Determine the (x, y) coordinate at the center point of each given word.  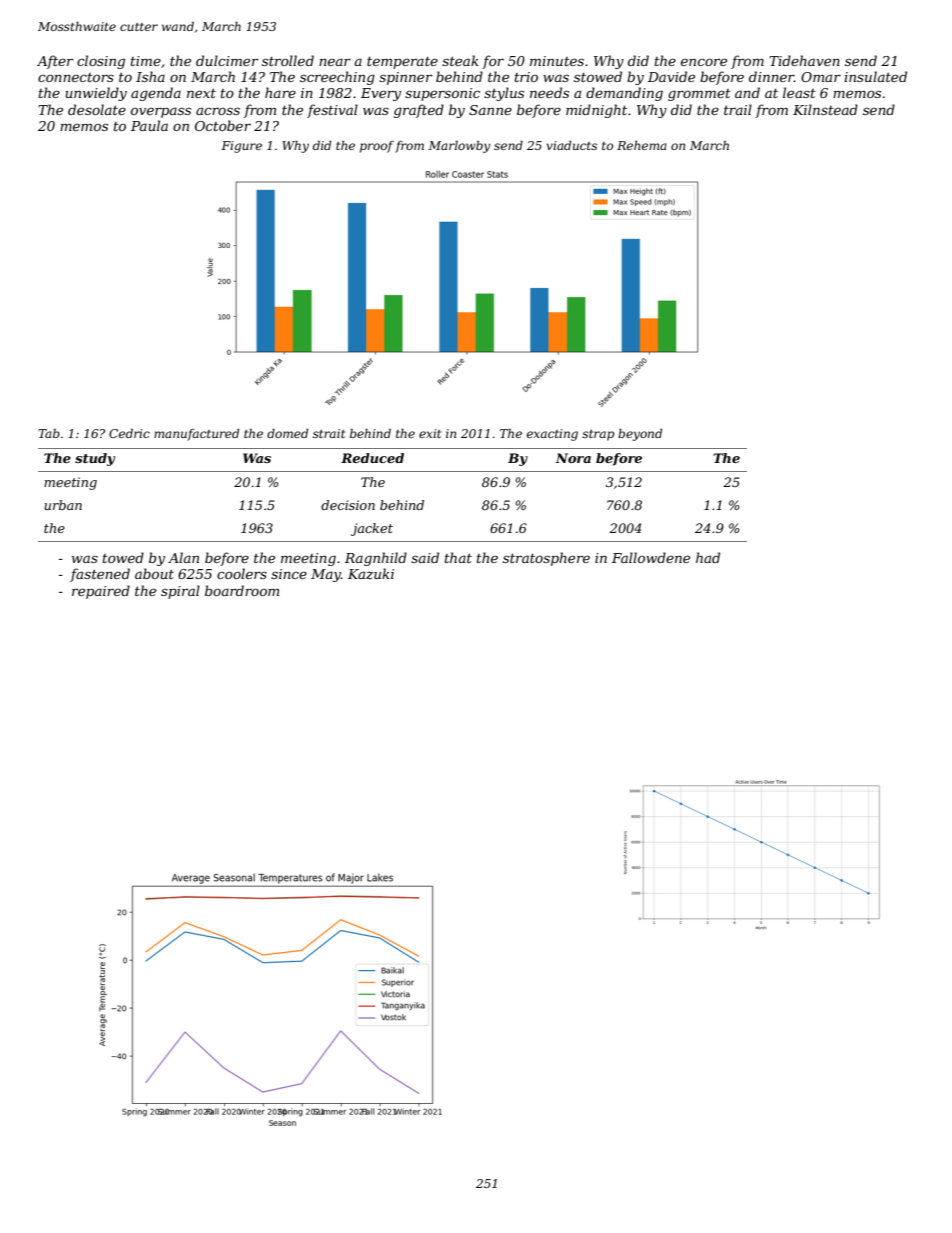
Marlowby (459, 147)
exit (430, 433)
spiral (180, 592)
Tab (49, 433)
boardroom (242, 590)
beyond (640, 435)
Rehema (642, 145)
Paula (149, 125)
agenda (156, 94)
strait (329, 433)
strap (598, 435)
